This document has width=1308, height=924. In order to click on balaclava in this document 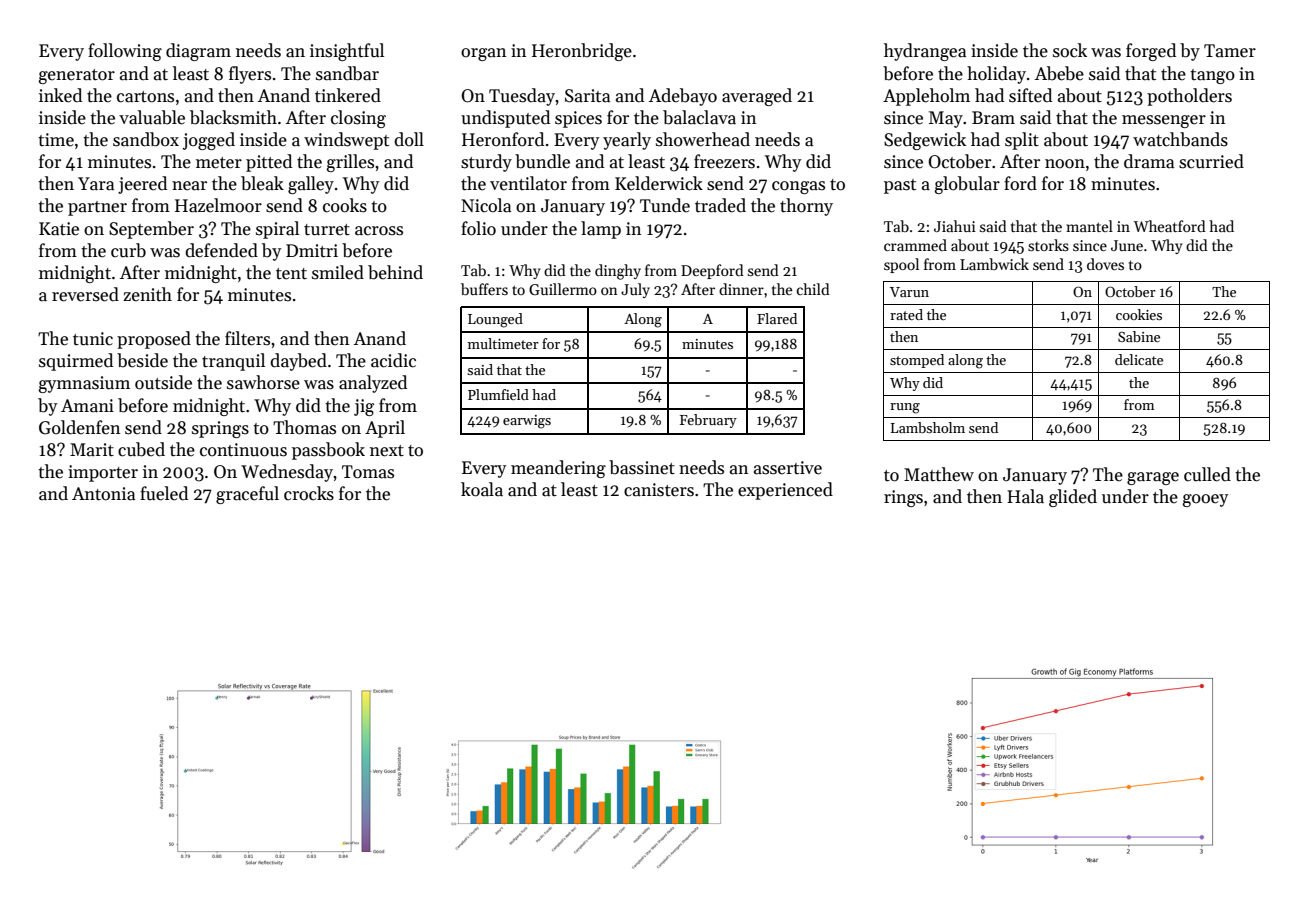, I will do `click(699, 117)`.
